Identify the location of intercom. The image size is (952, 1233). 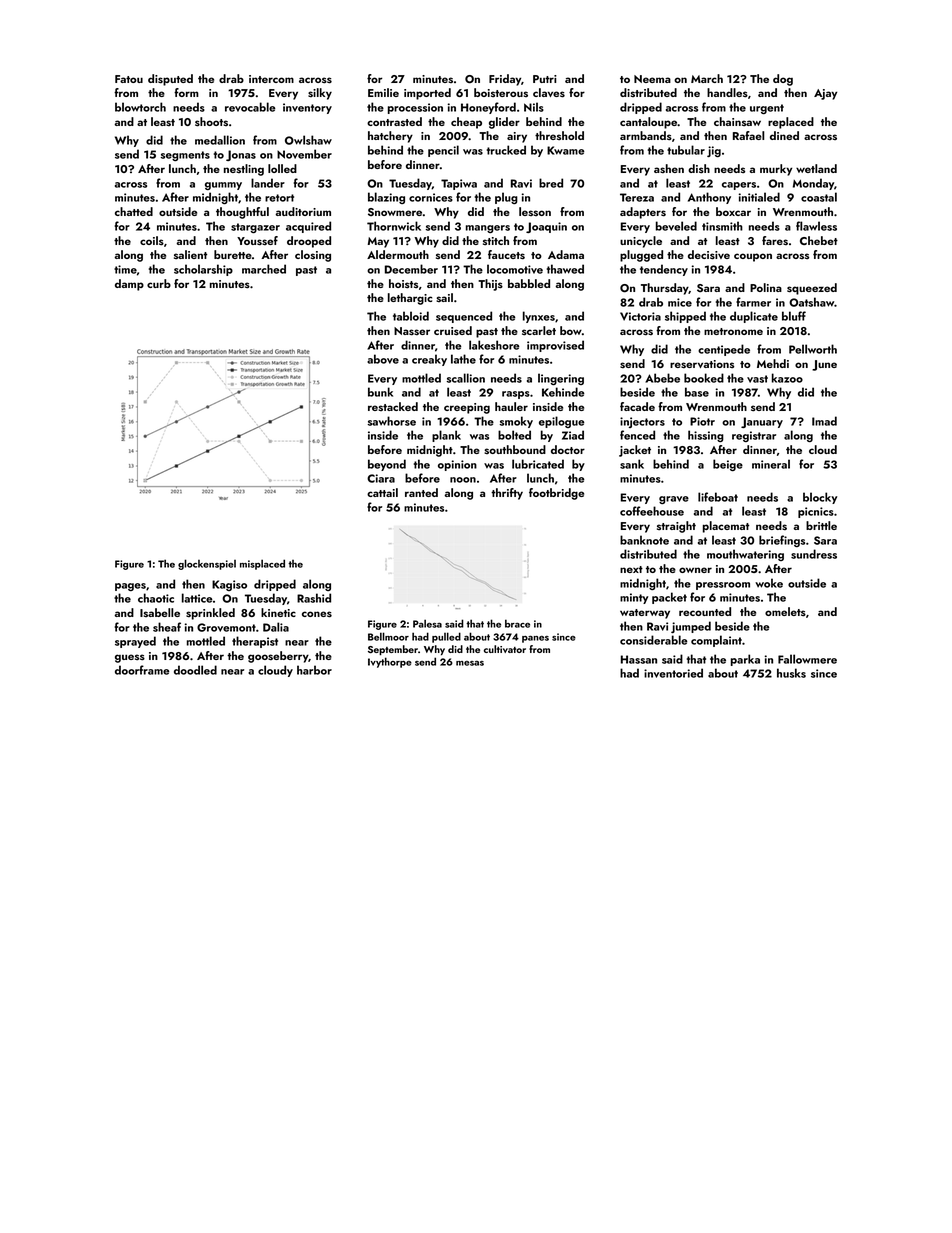
(271, 79).
